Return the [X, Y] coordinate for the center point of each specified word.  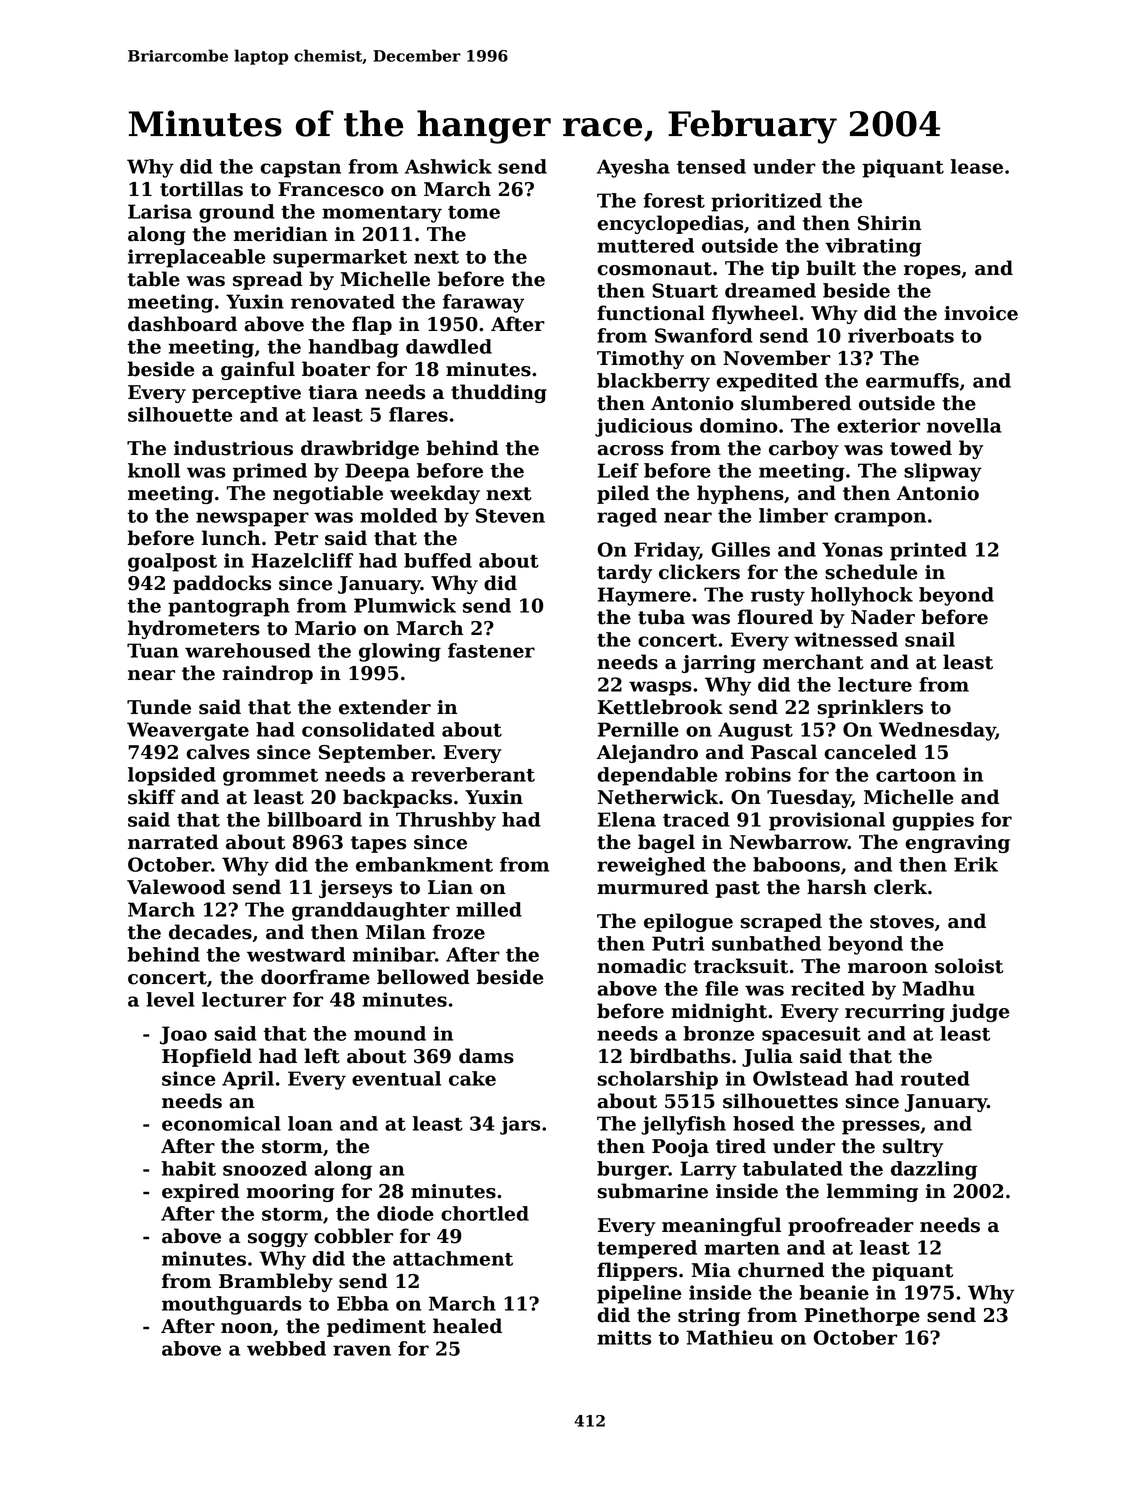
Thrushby [446, 821]
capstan [300, 169]
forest [674, 200]
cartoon [916, 775]
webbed [286, 1348]
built [831, 268]
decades [210, 932]
